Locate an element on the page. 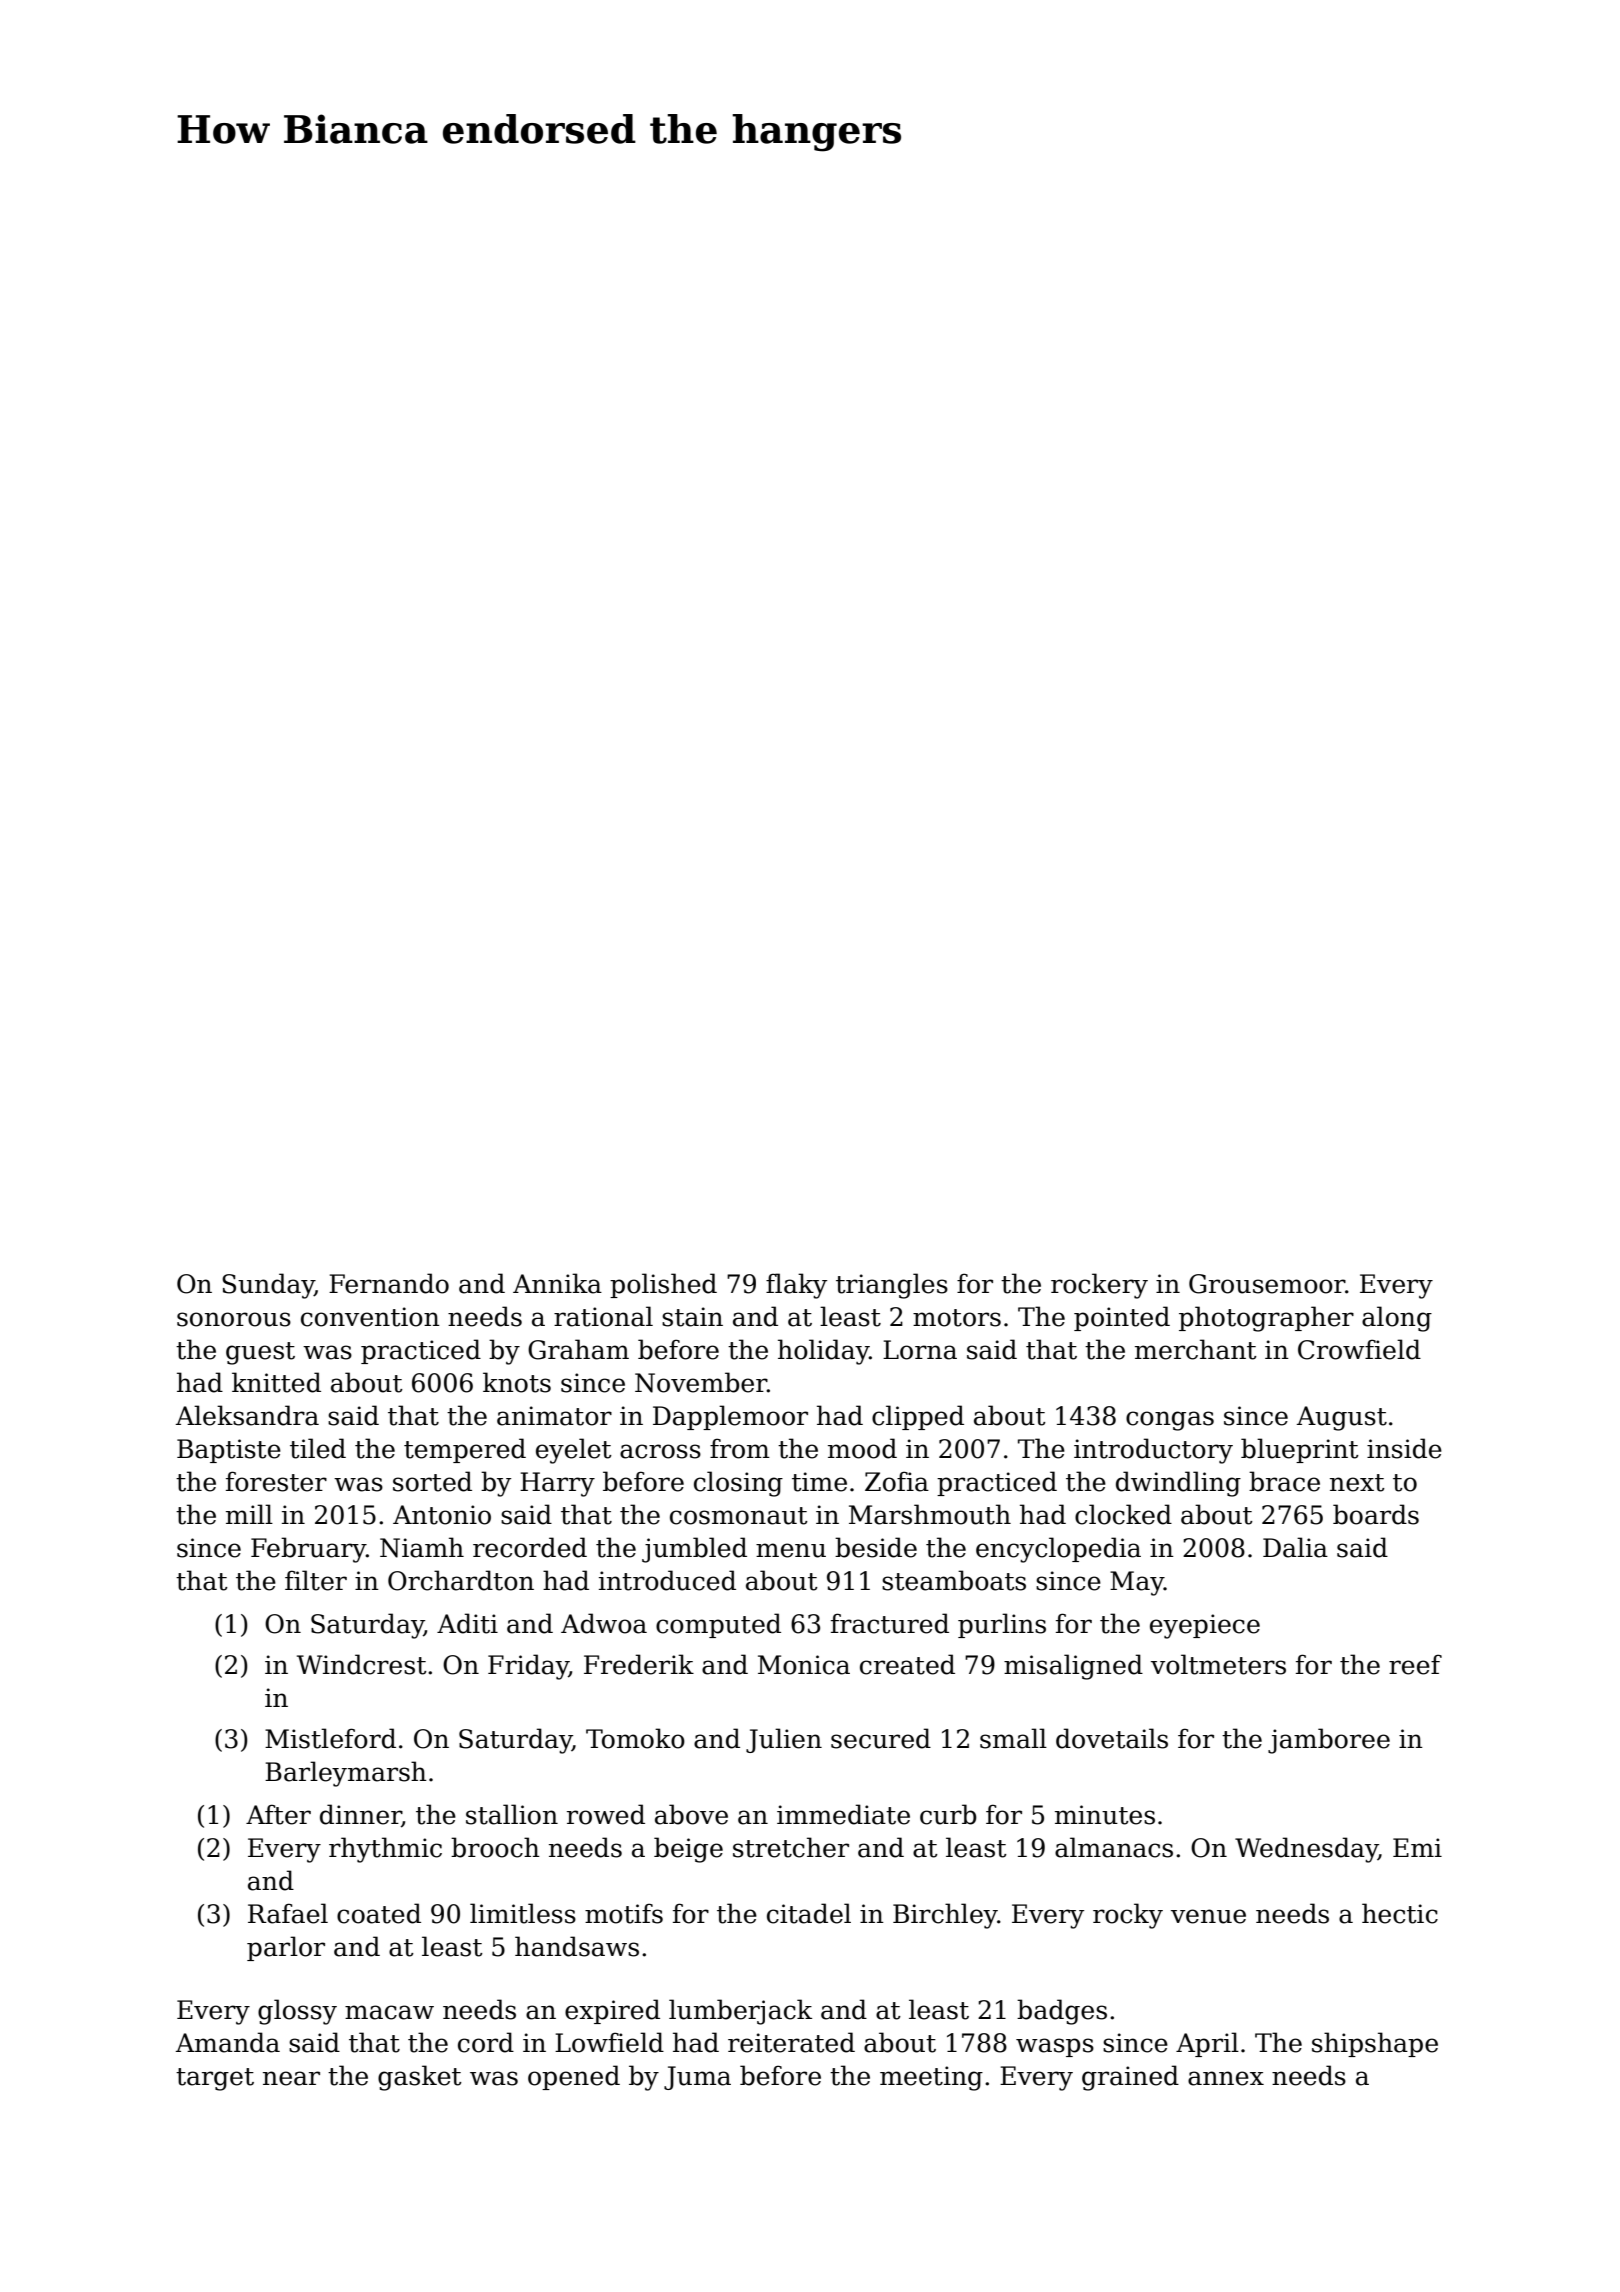 The width and height of the page is (1620, 2292). reef is located at coordinates (1415, 1664).
